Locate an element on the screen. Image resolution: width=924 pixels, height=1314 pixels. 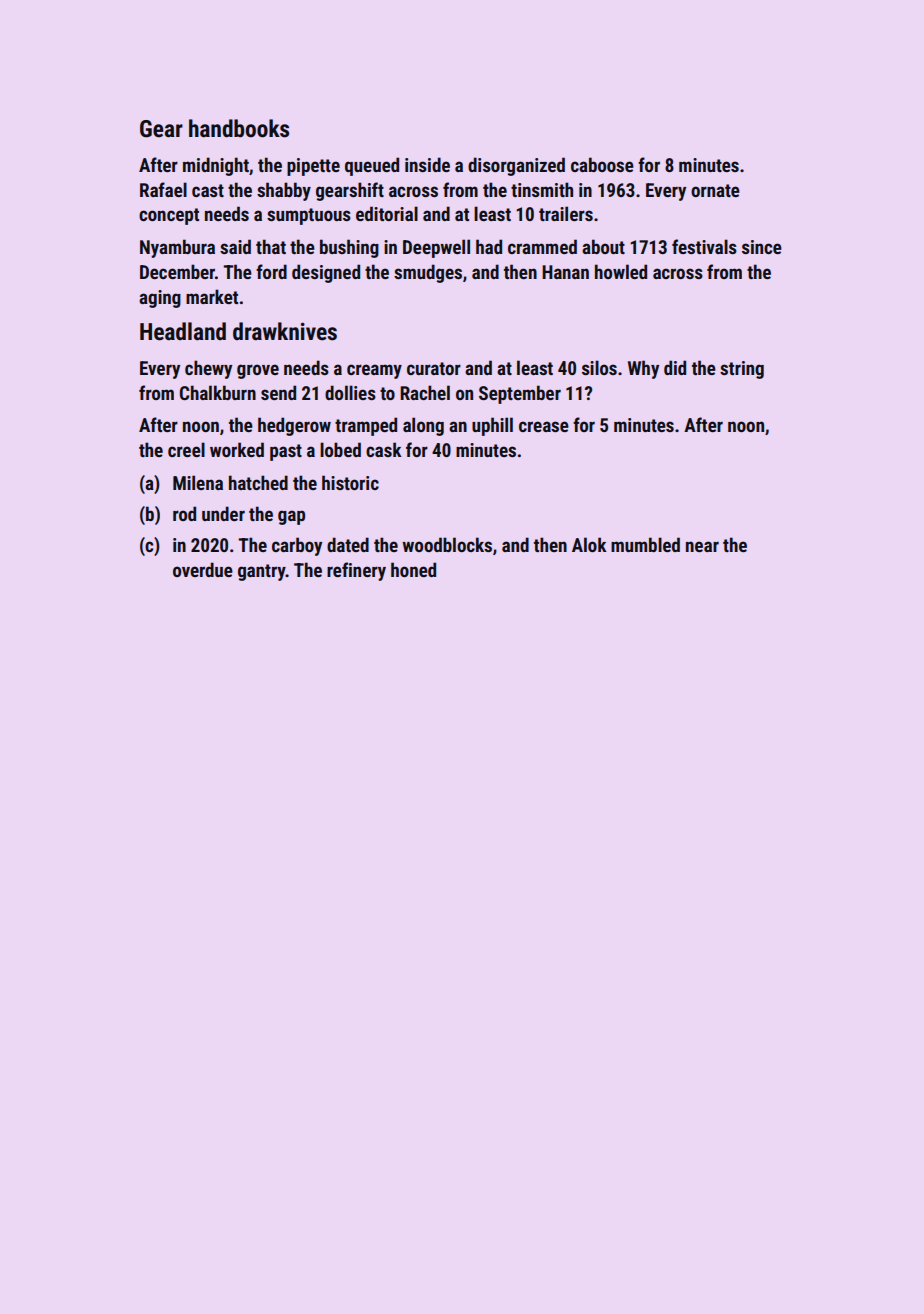
crease is located at coordinates (544, 426).
